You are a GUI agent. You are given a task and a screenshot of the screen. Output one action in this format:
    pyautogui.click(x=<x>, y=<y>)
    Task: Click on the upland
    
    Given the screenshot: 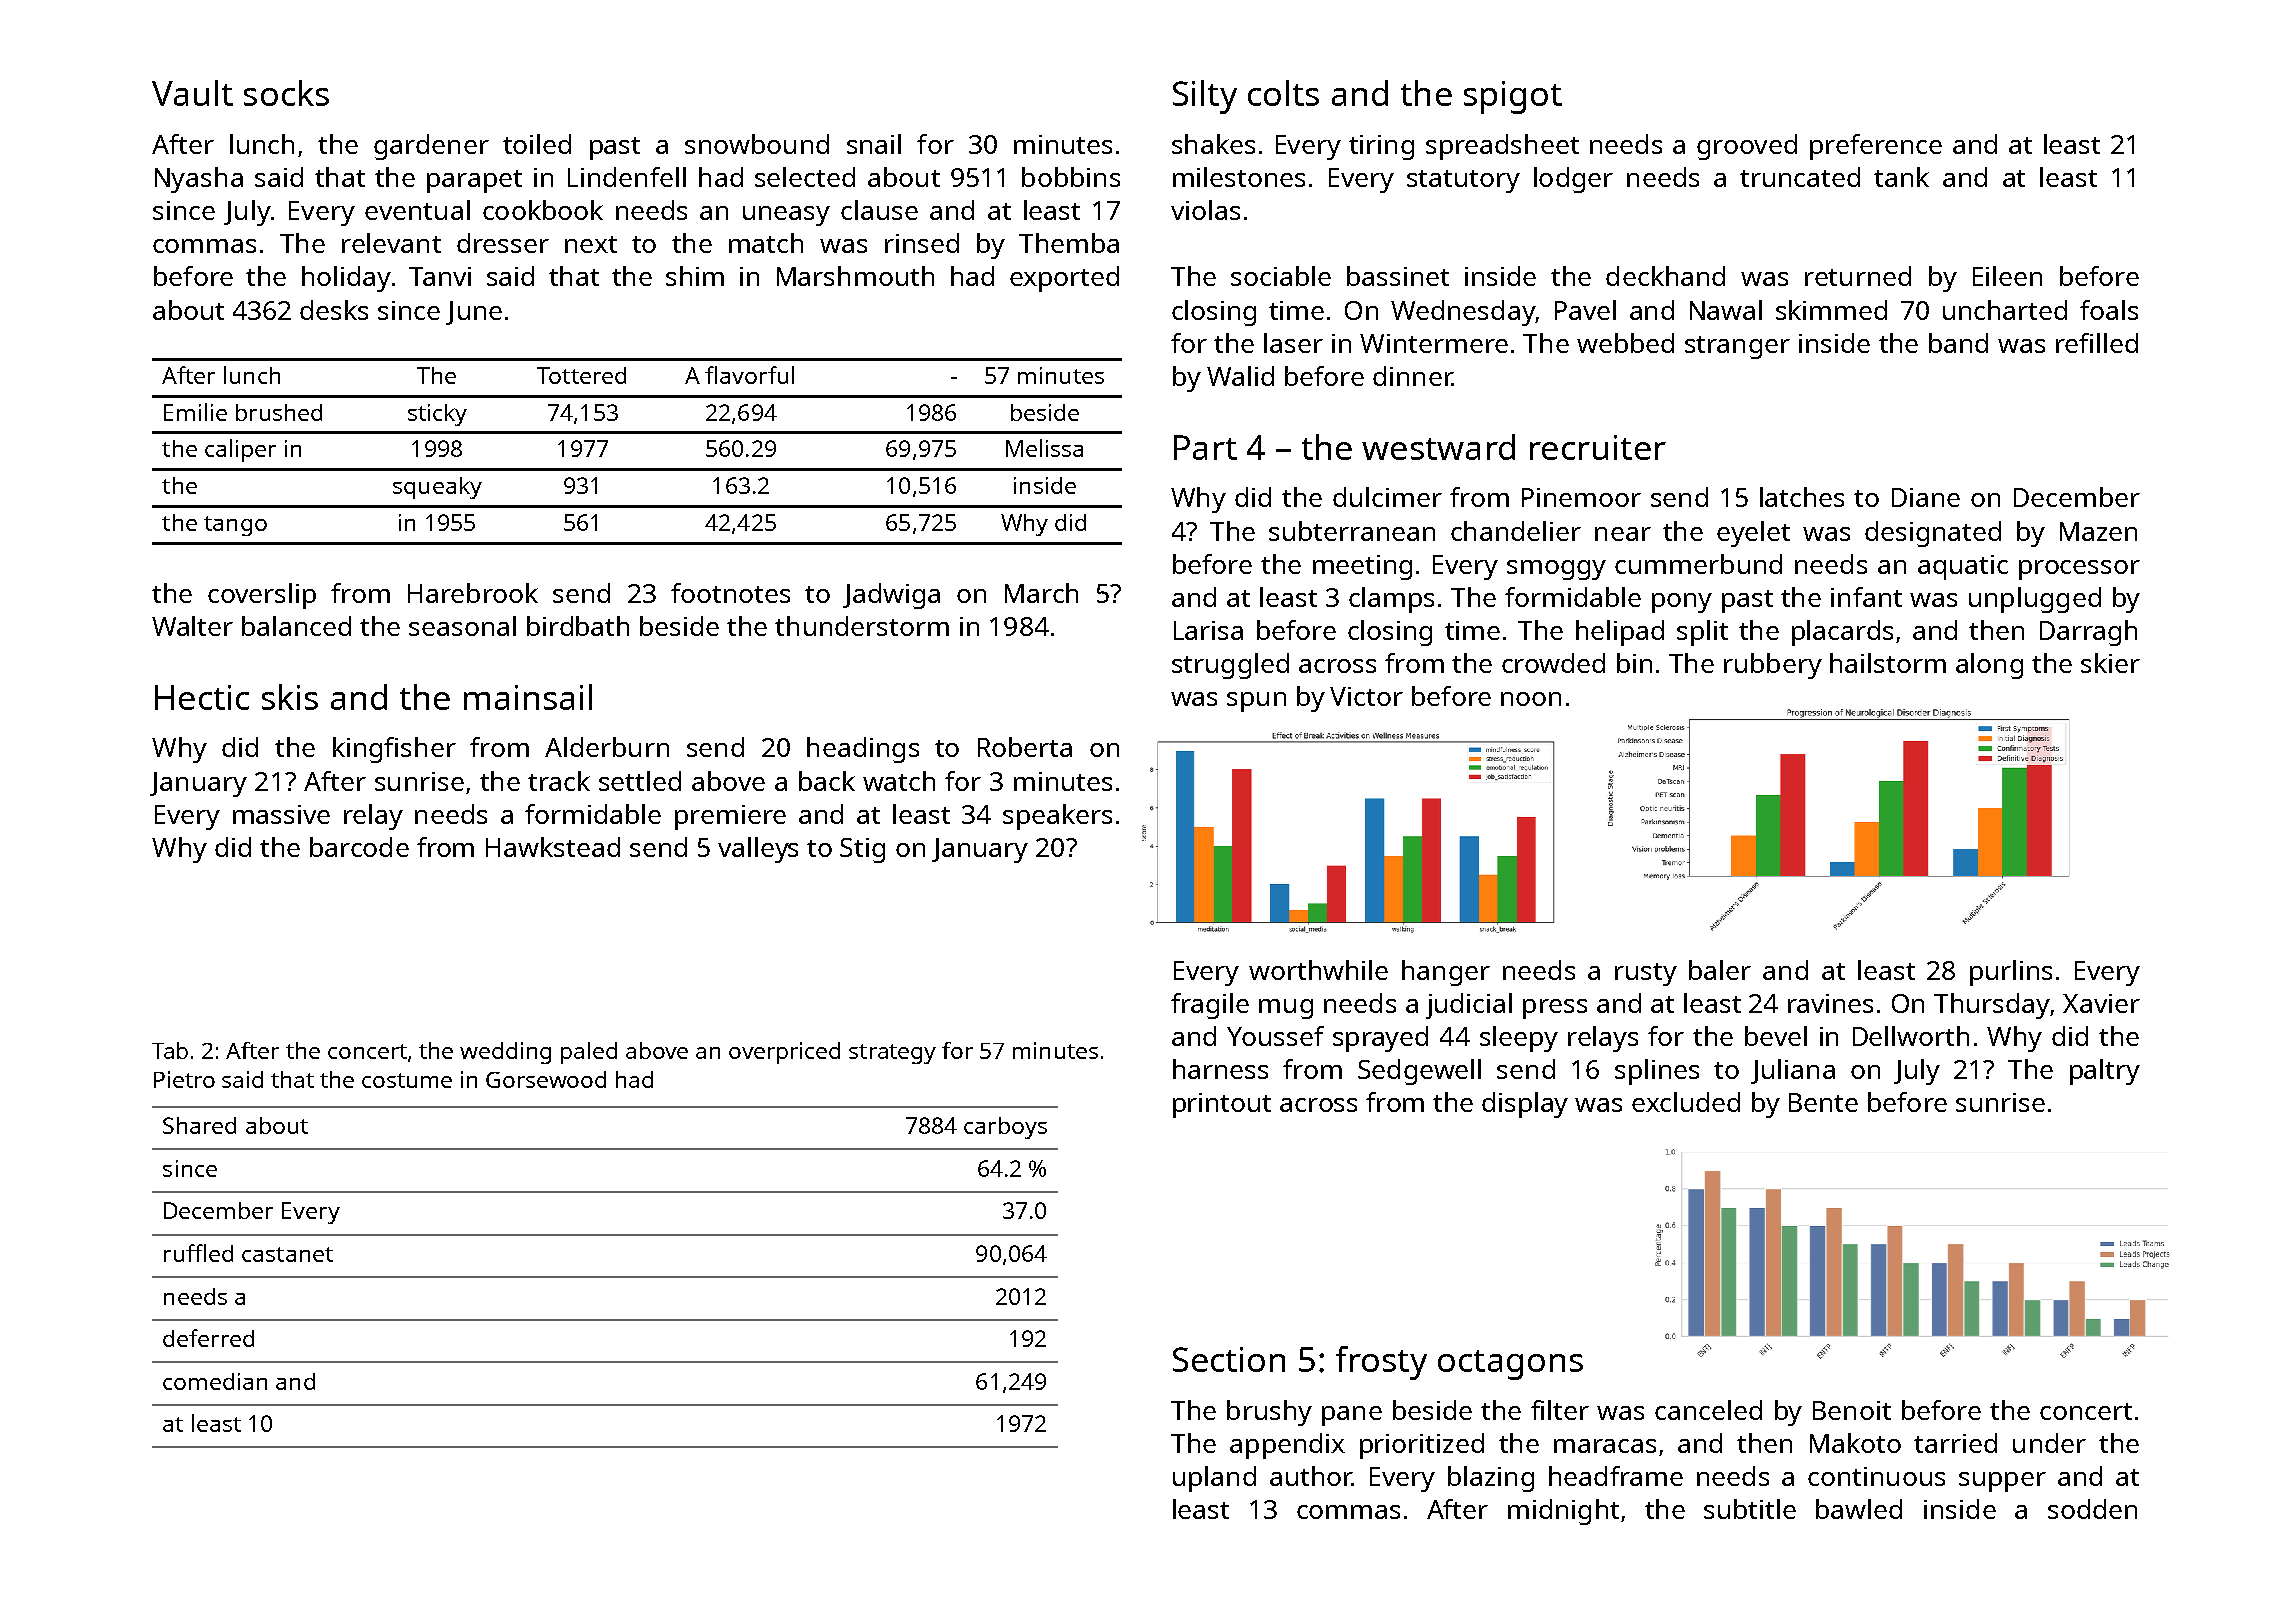 What is the action you would take?
    pyautogui.click(x=1214, y=1479)
